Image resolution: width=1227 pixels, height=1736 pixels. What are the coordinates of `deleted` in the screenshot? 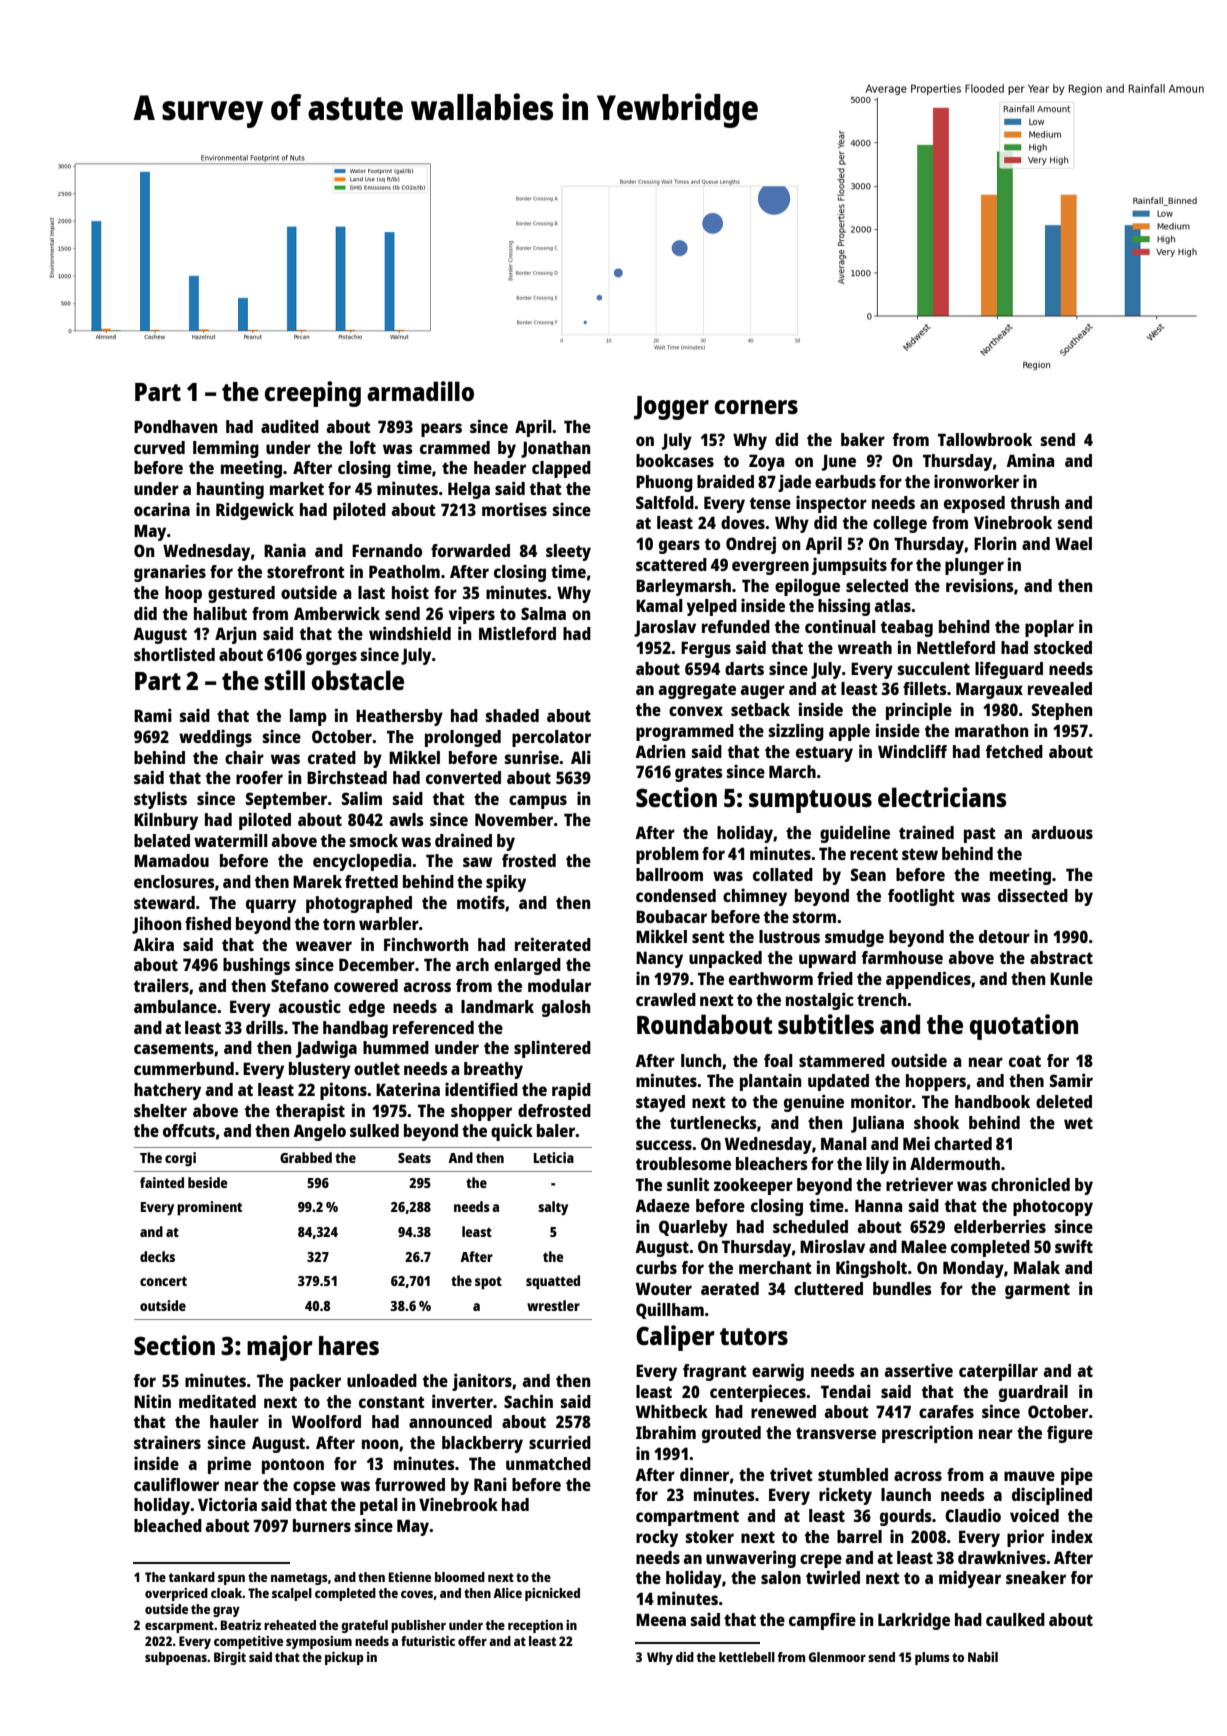 It's located at (1064, 1101).
